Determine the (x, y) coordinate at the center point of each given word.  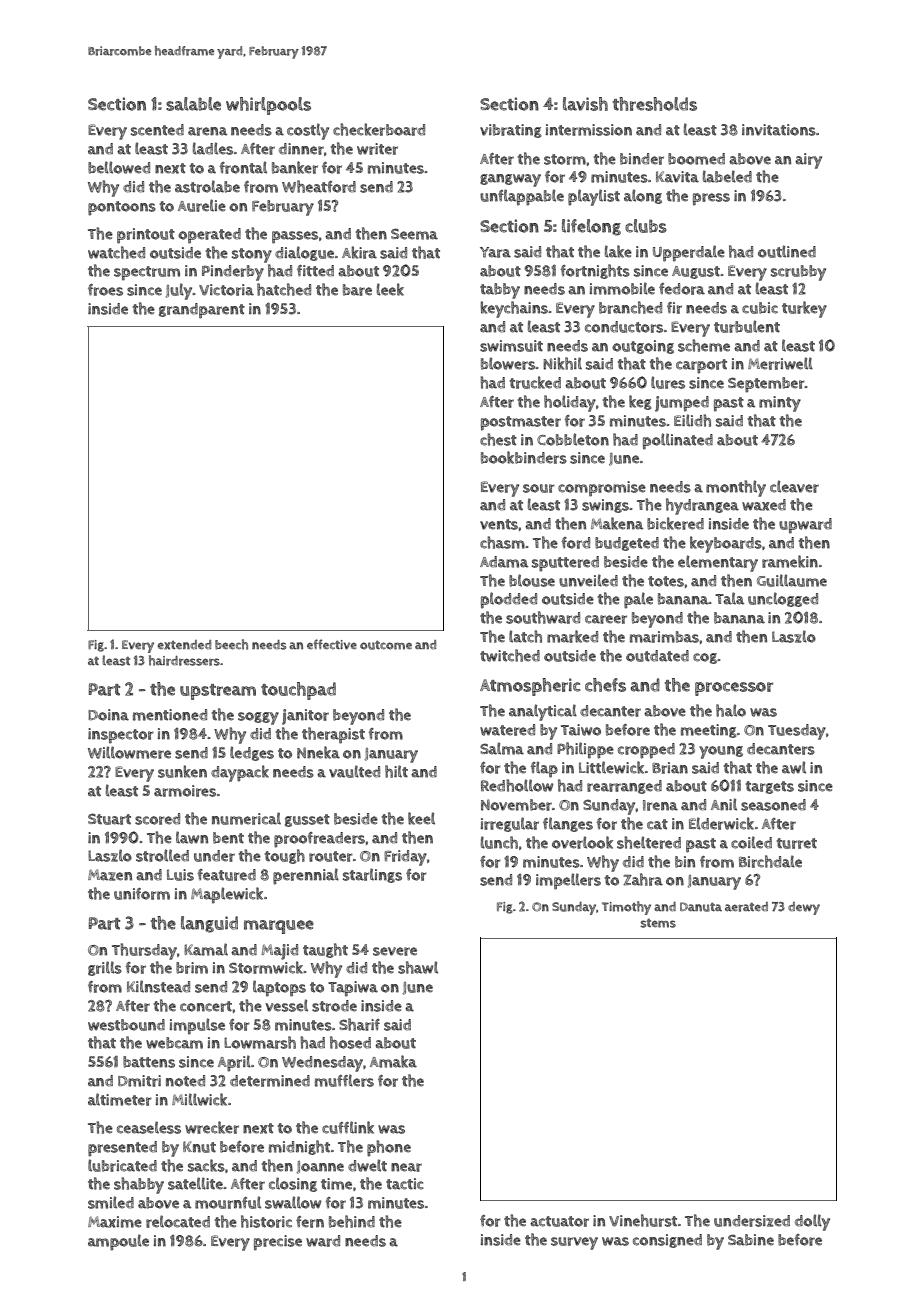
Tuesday (797, 732)
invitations (779, 130)
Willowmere (129, 752)
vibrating (510, 131)
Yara (495, 252)
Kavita (677, 177)
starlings (372, 875)
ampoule (118, 1242)
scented (157, 130)
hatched (284, 289)
